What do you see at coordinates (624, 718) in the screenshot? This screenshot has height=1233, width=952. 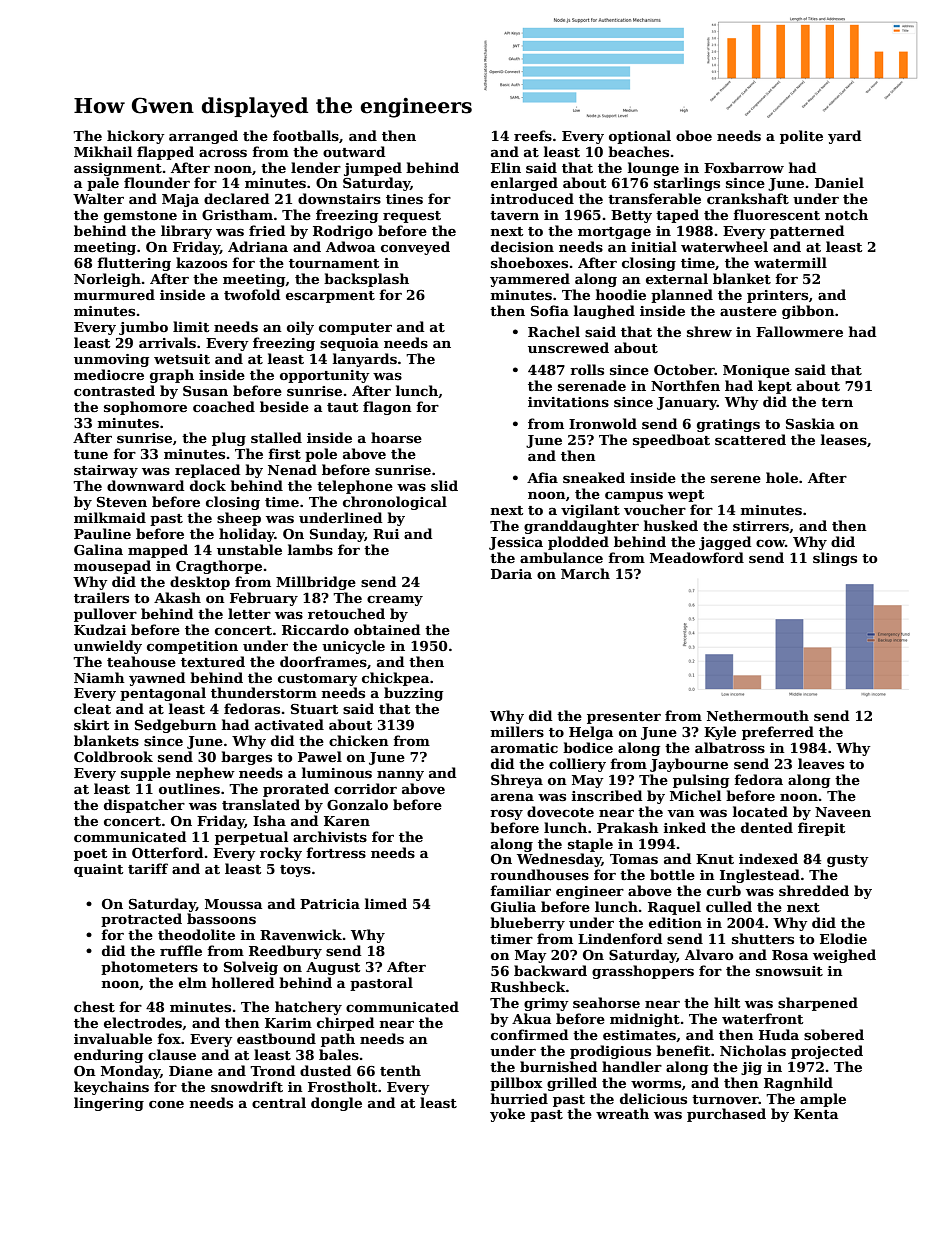 I see `presenter` at bounding box center [624, 718].
